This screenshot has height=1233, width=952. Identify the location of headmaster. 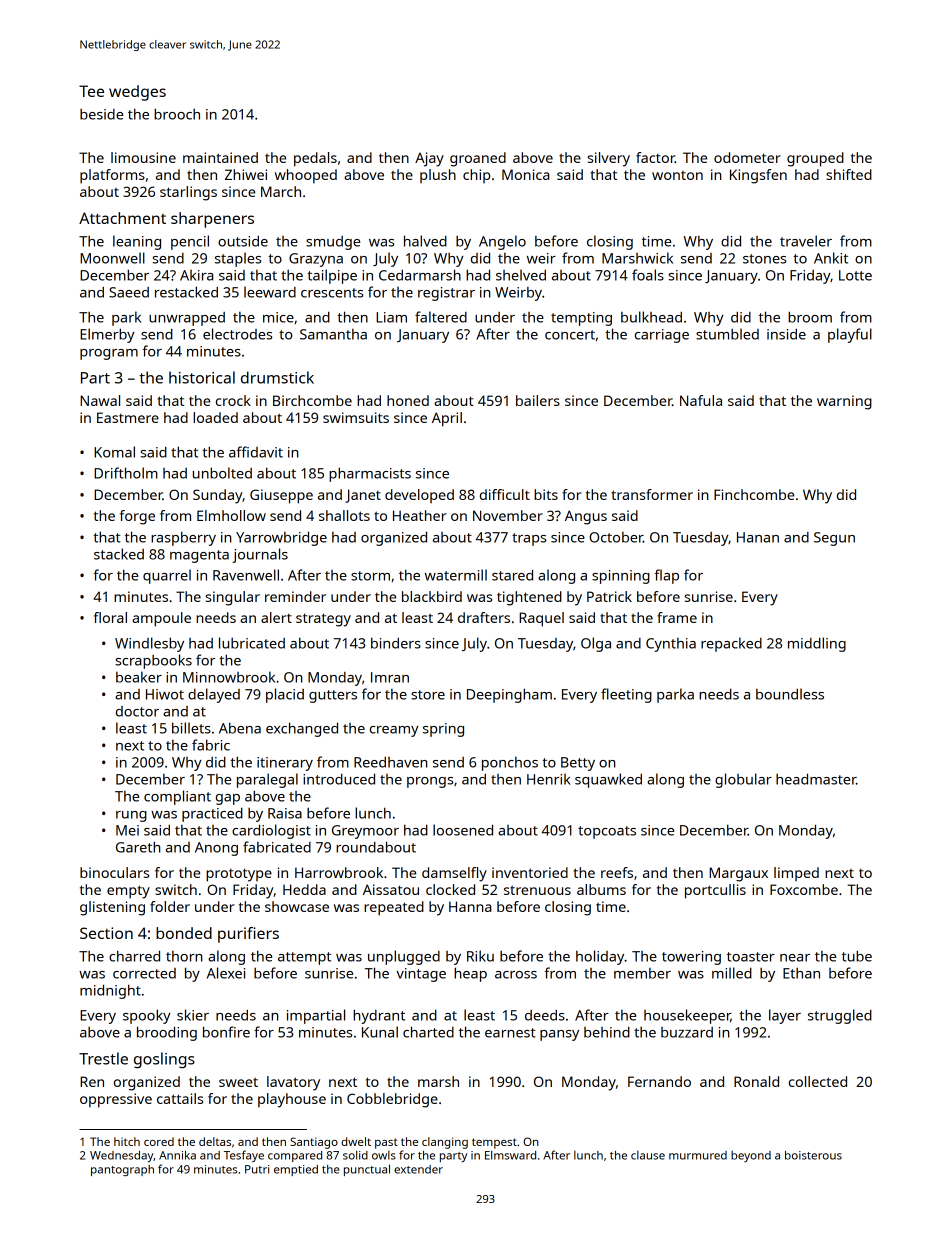
(816, 779).
